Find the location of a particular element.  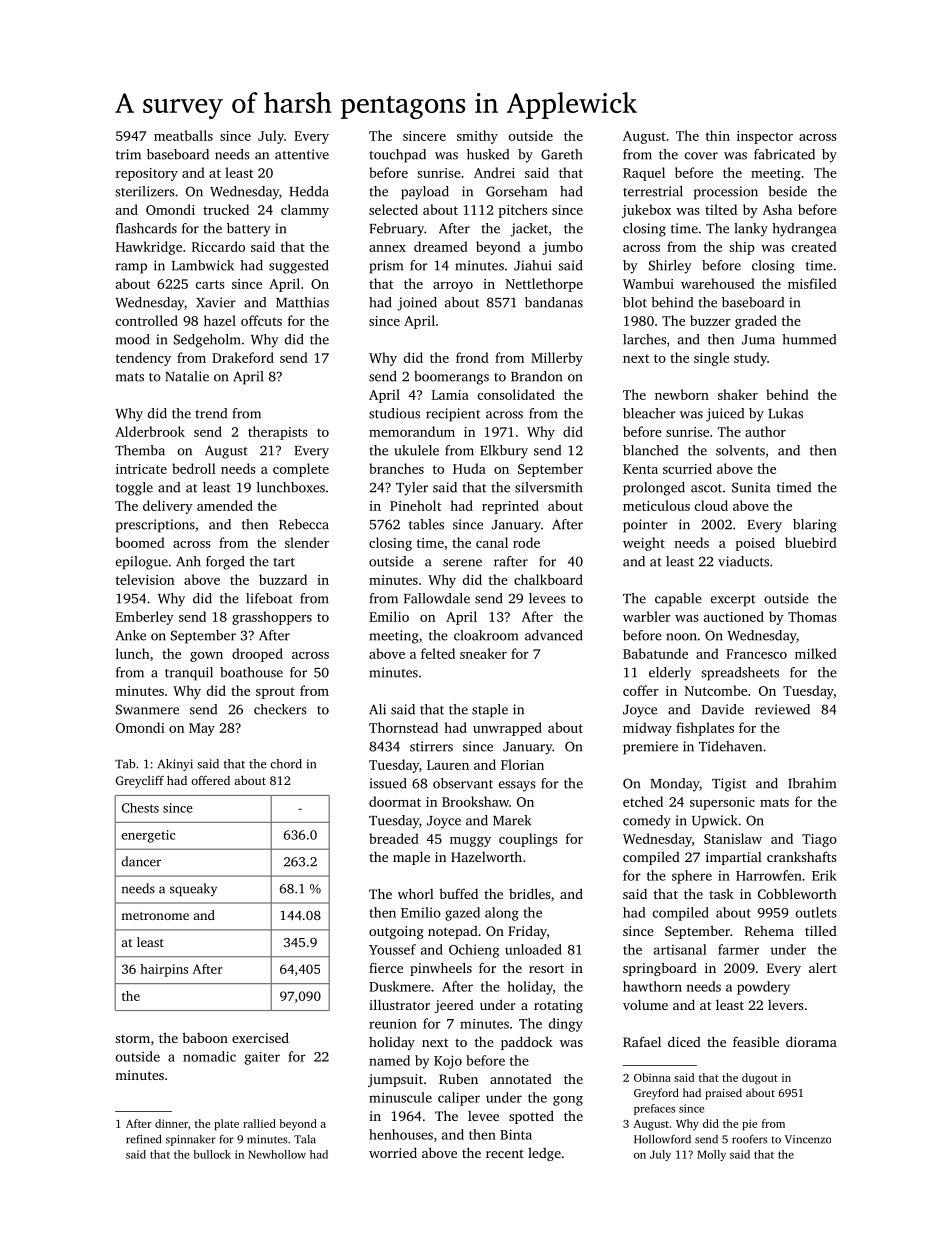

husked is located at coordinates (488, 154).
